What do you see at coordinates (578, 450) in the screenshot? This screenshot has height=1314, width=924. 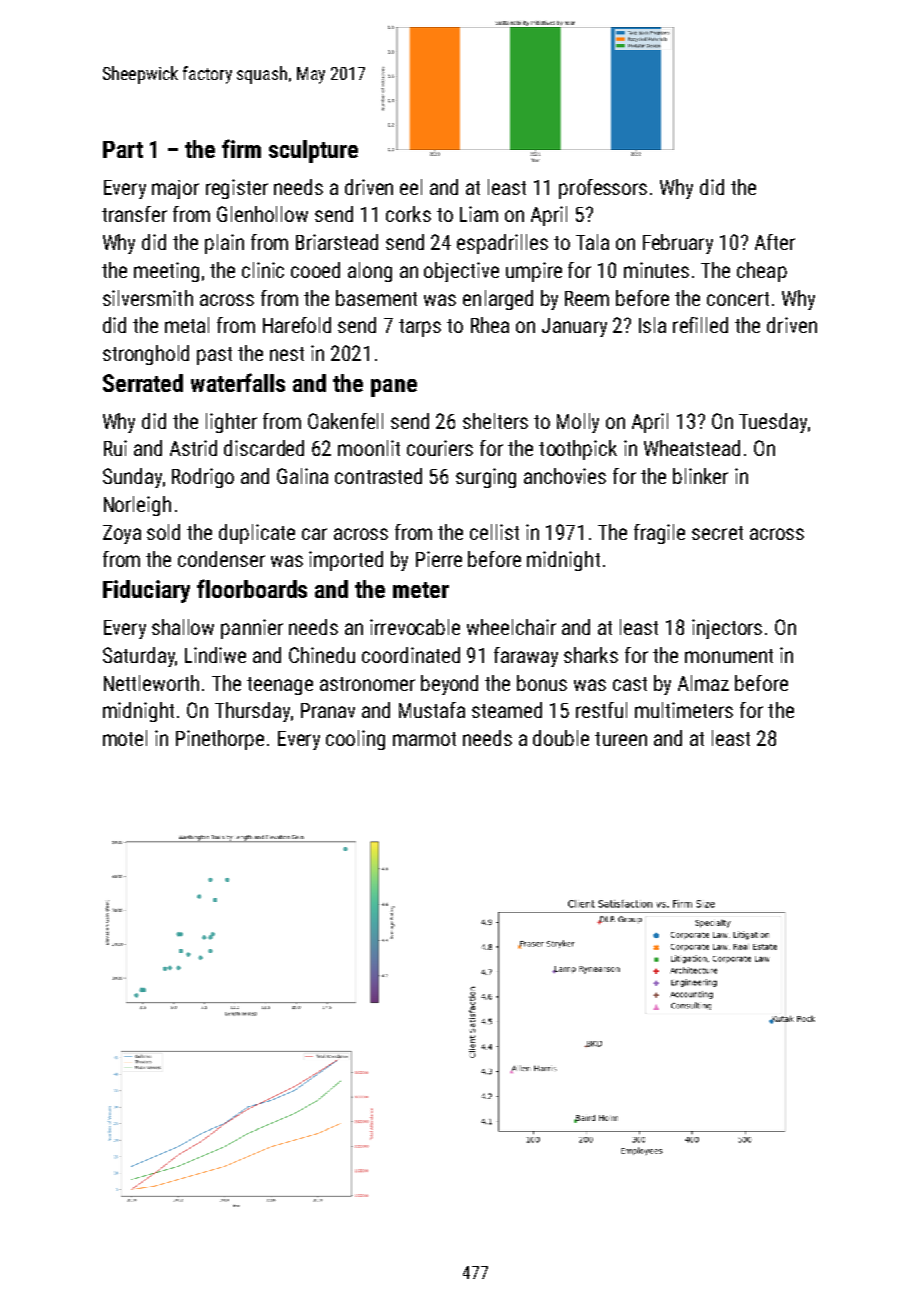 I see `toothpick` at bounding box center [578, 450].
